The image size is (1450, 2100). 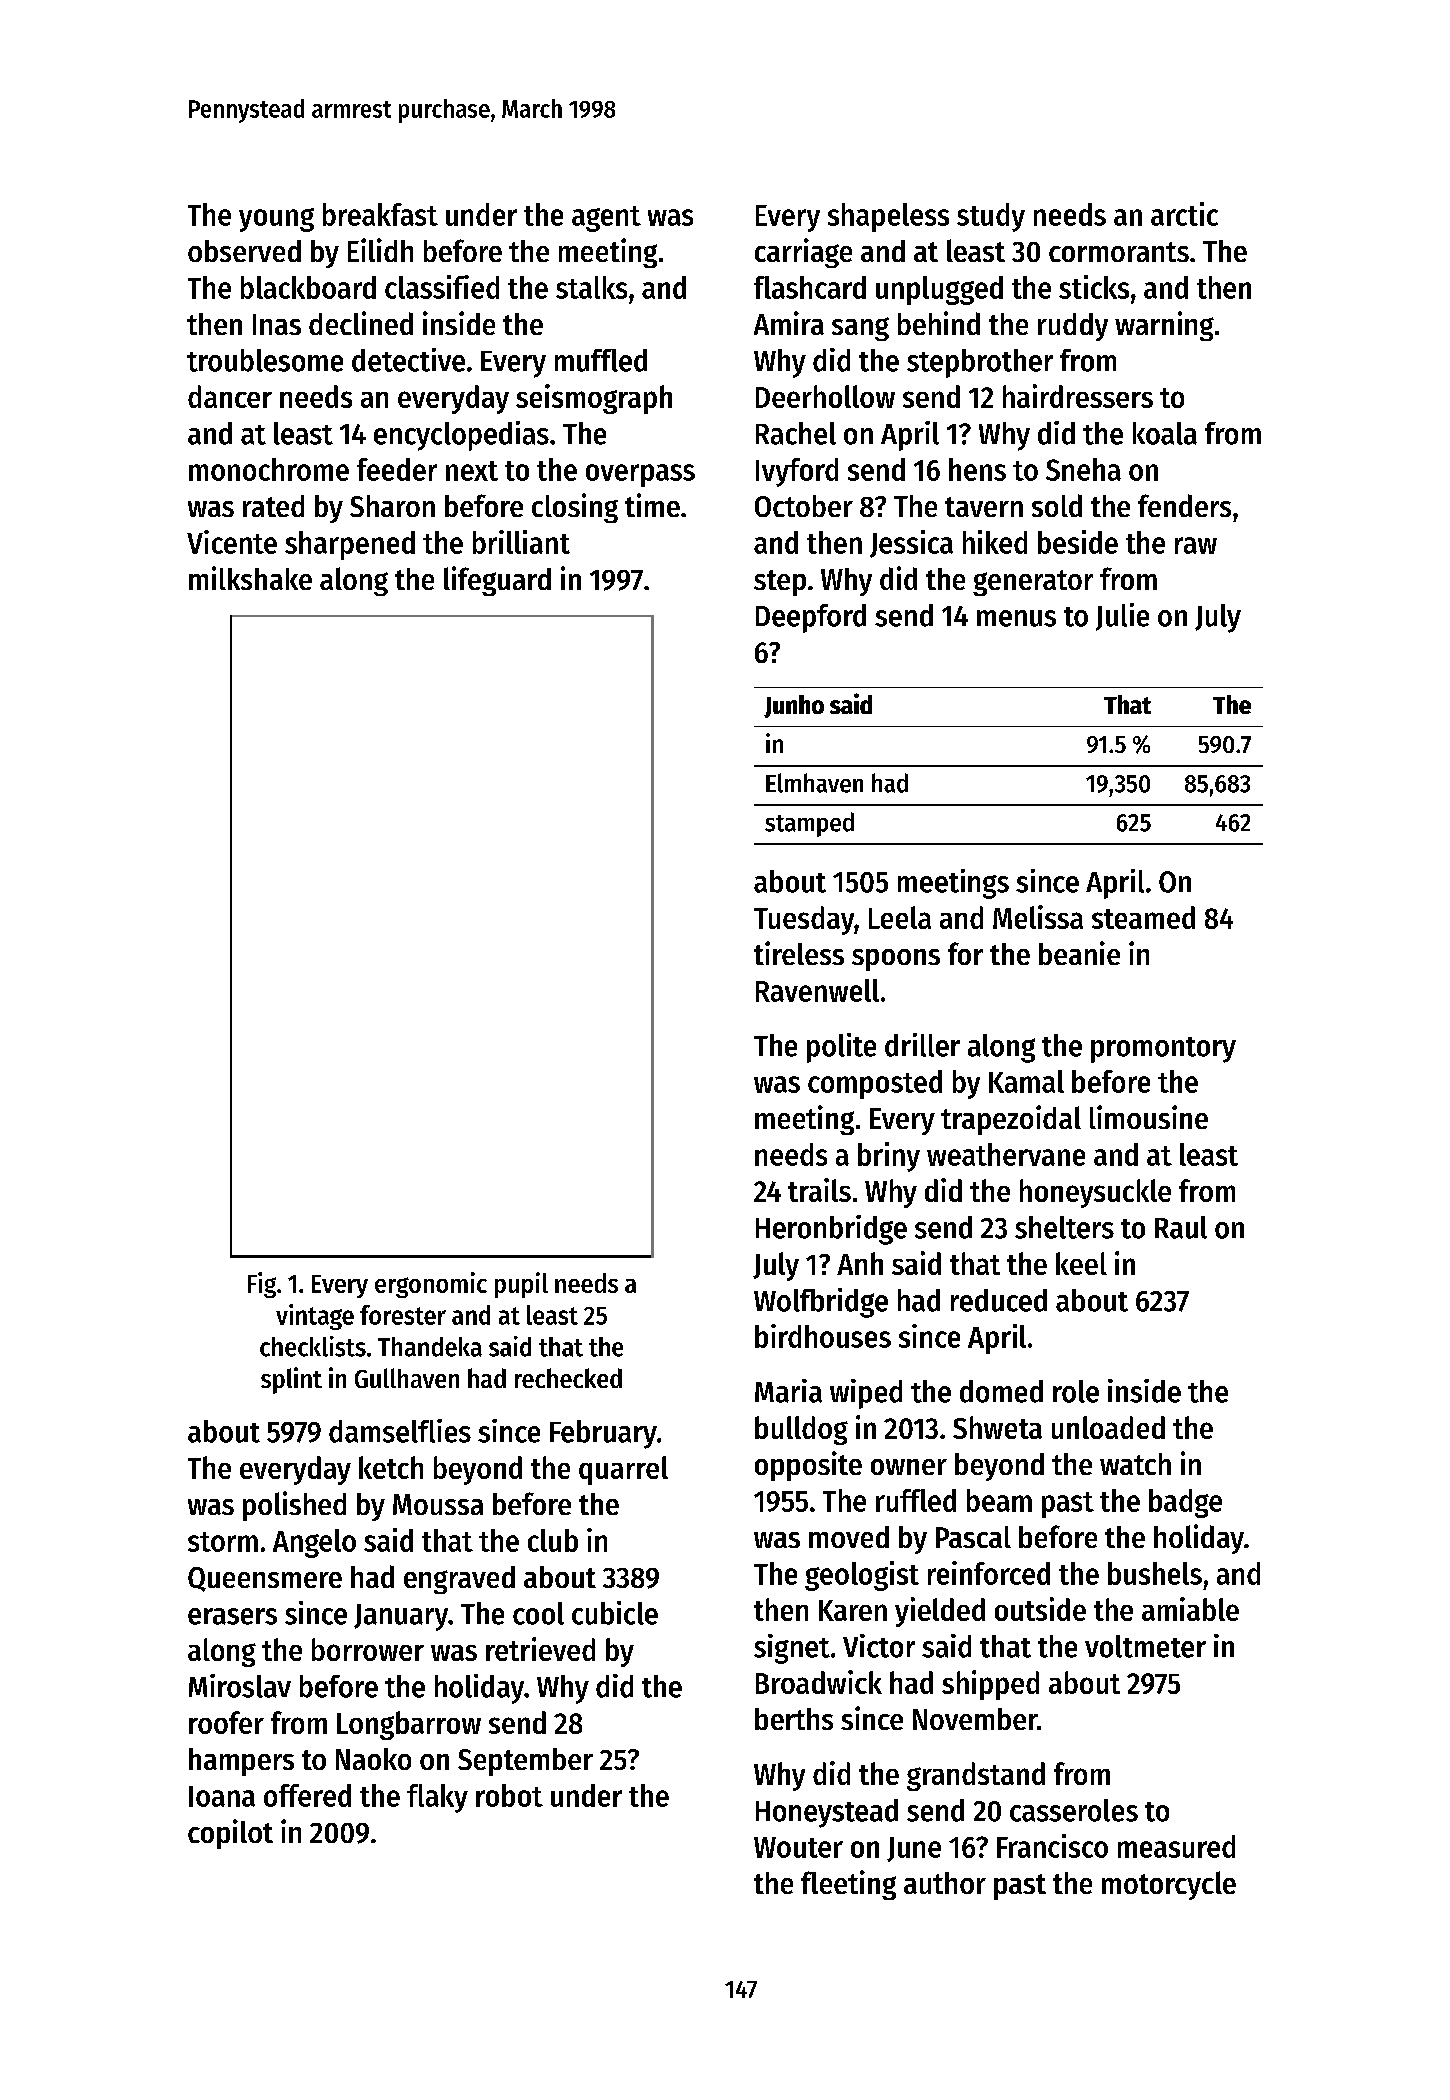 I want to click on flaky, so click(x=437, y=1798).
